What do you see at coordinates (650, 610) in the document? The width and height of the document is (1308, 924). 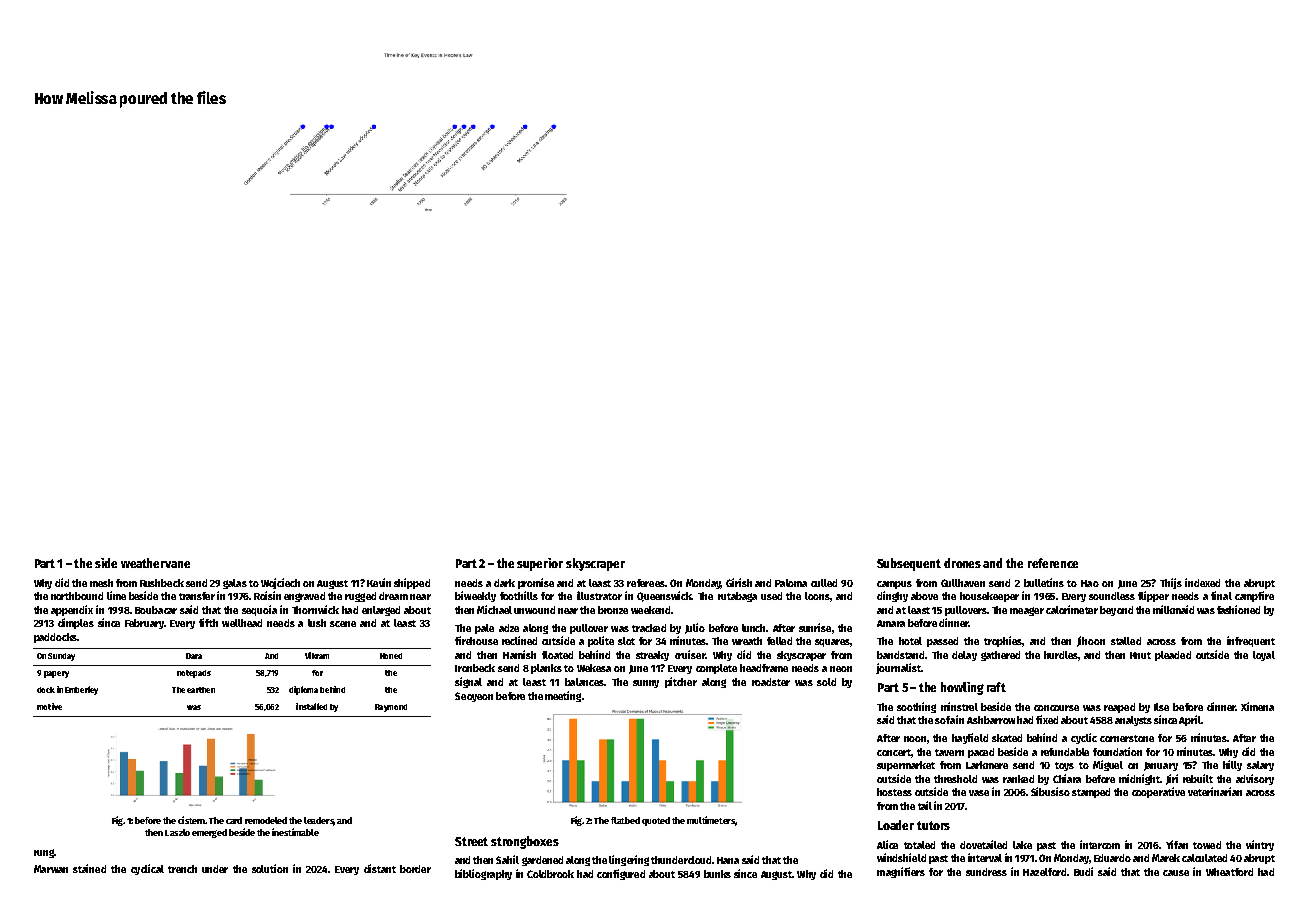 I see `weekend` at bounding box center [650, 610].
